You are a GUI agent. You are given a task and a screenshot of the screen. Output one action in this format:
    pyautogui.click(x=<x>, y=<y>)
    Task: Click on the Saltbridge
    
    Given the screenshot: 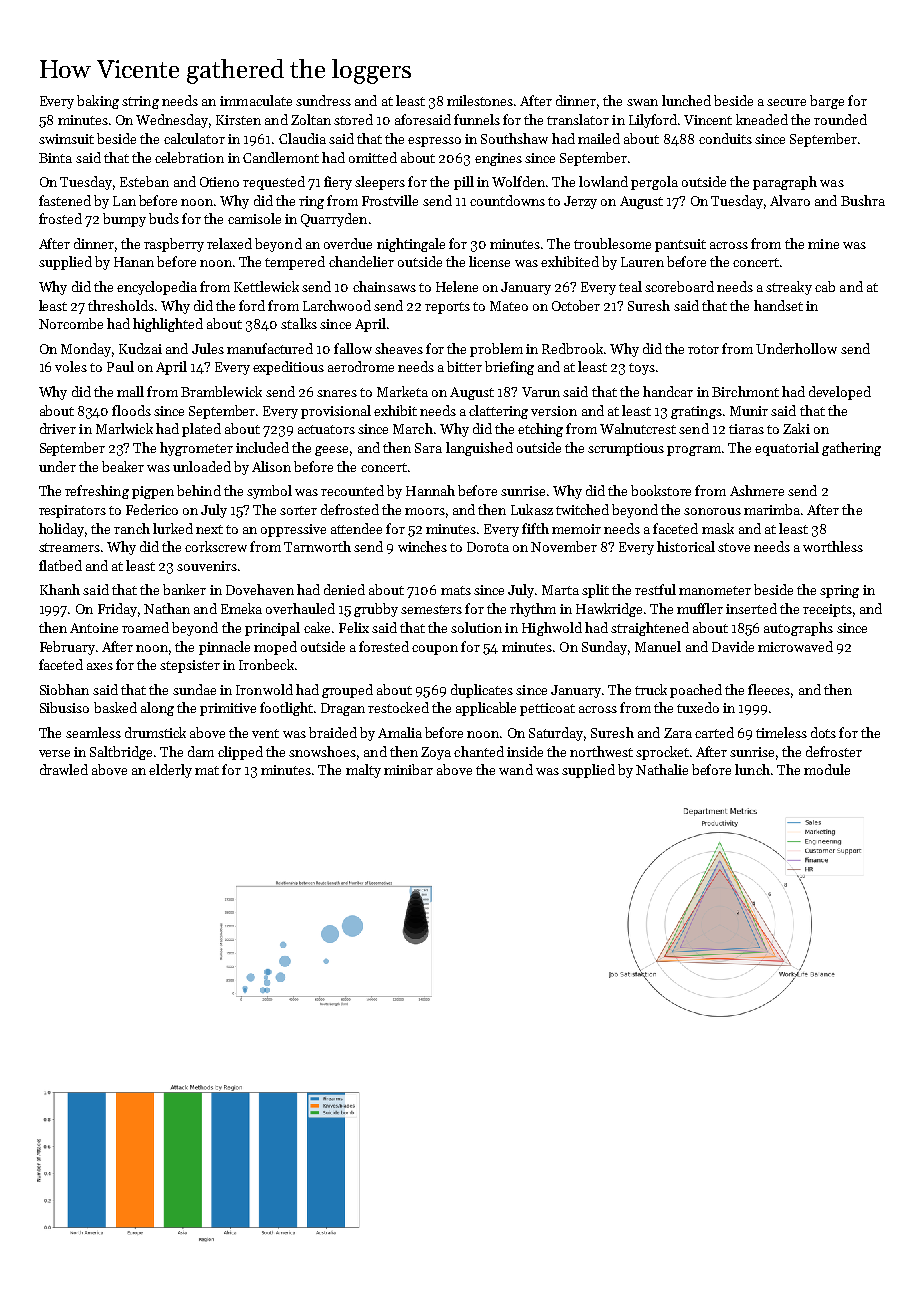 What is the action you would take?
    pyautogui.click(x=121, y=753)
